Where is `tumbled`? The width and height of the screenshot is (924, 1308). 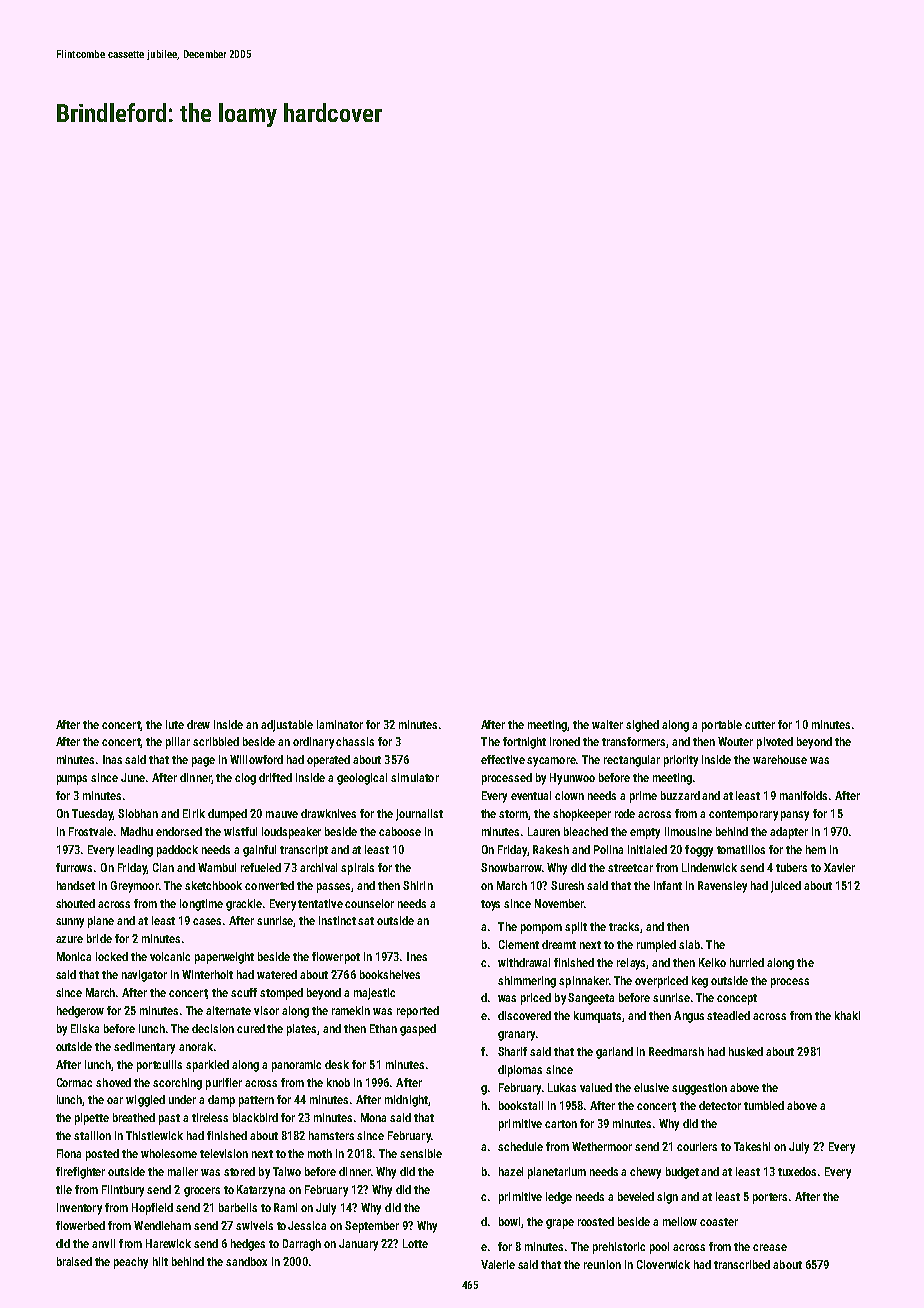 tumbled is located at coordinates (764, 1105).
